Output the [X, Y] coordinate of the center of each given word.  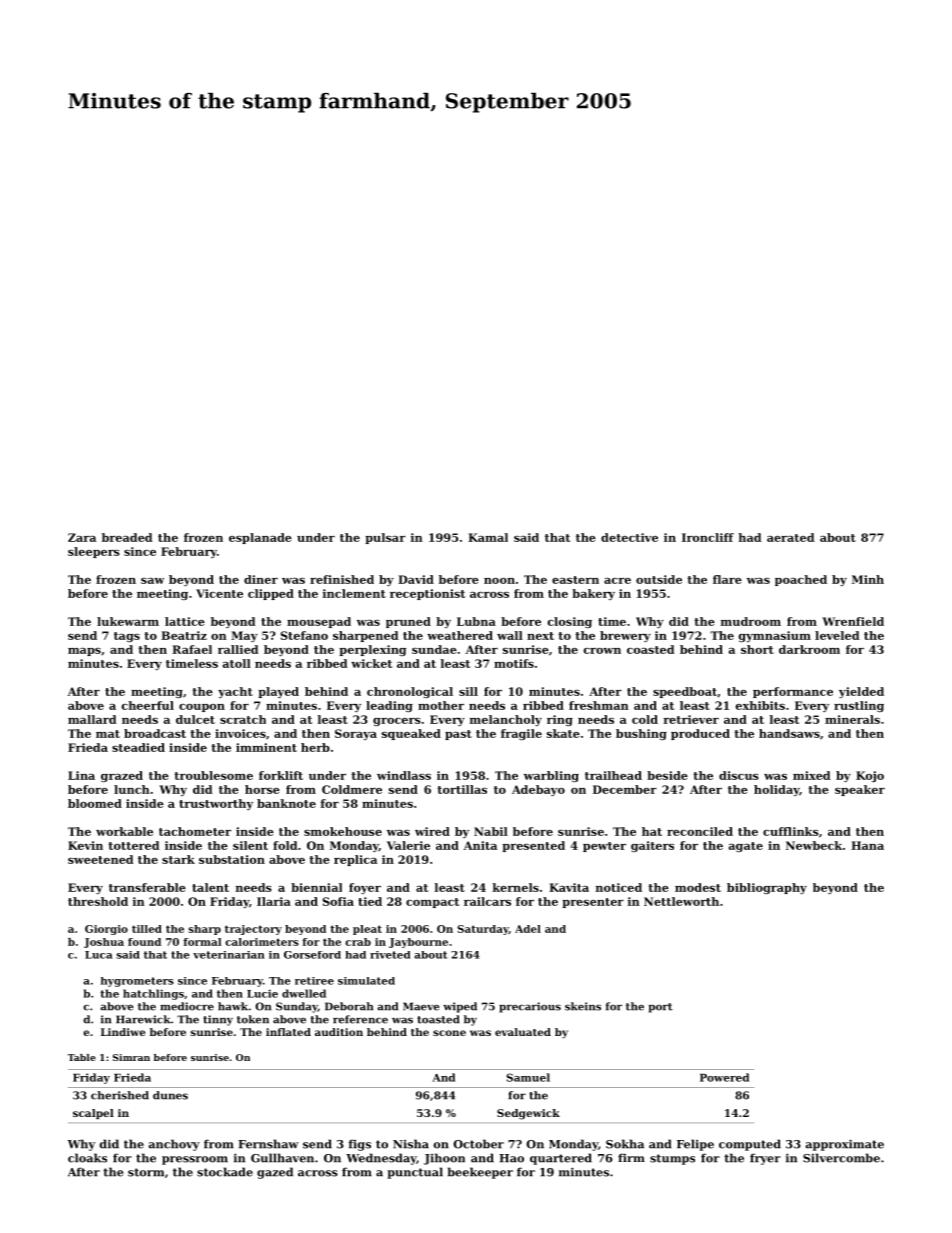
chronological [410, 692]
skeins [583, 1006]
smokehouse [343, 831]
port [661, 1008]
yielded [861, 692]
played [278, 692]
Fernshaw [268, 1144]
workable [124, 831]
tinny [218, 1020]
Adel [528, 929]
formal [202, 942]
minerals [852, 719]
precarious [530, 1007]
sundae [434, 649]
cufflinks [791, 831]
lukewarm [128, 621]
